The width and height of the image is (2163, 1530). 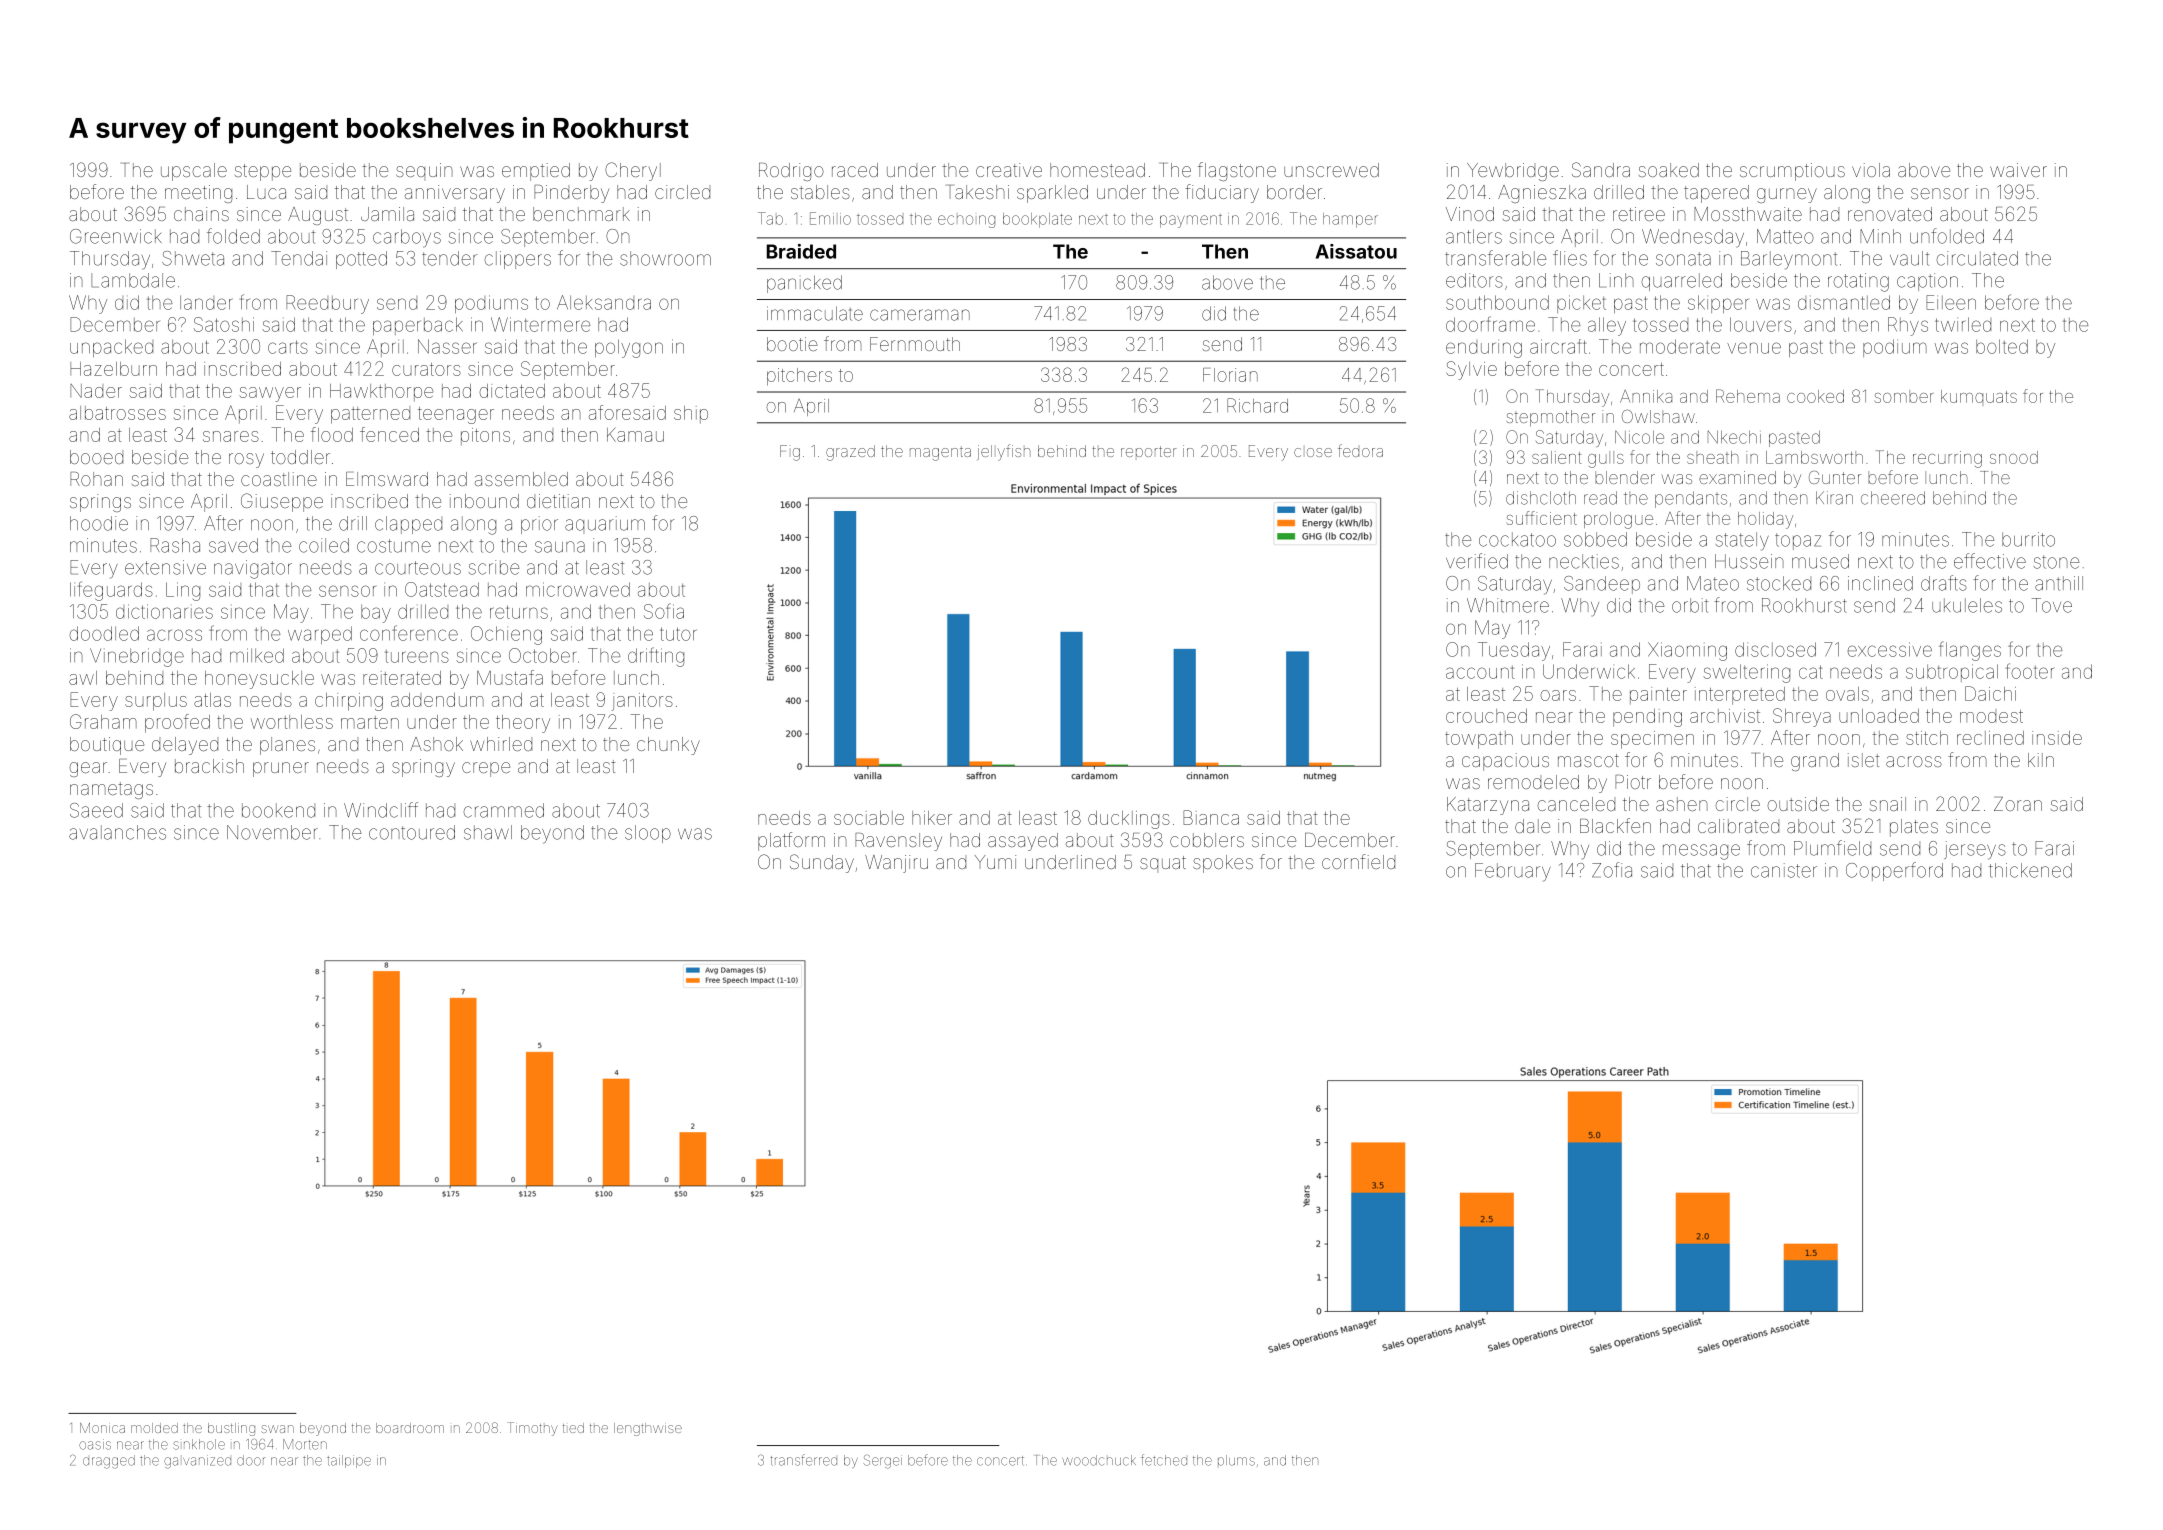 I want to click on lengthwise, so click(x=648, y=1429).
